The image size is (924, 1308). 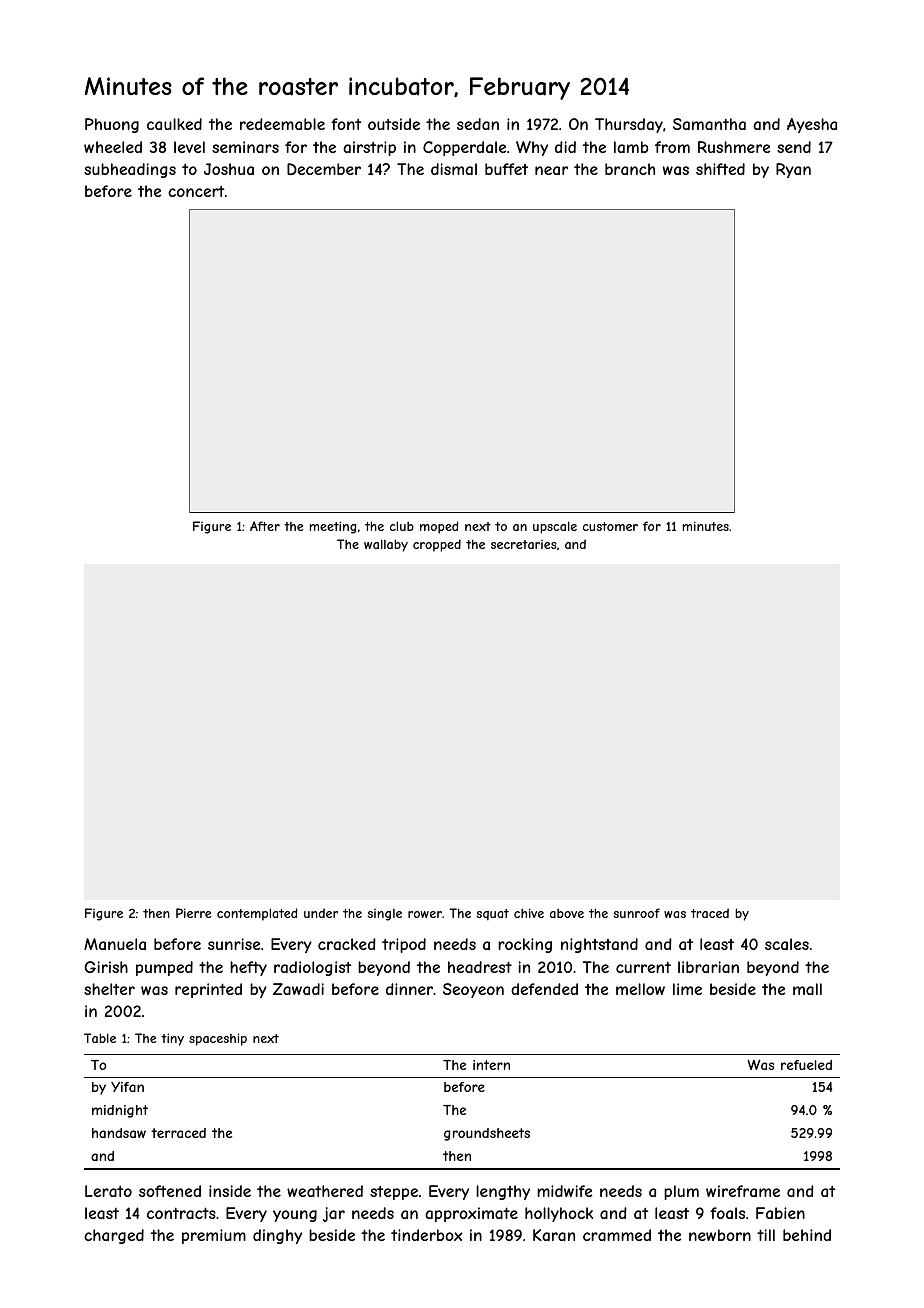 What do you see at coordinates (193, 913) in the screenshot?
I see `Pierre` at bounding box center [193, 913].
